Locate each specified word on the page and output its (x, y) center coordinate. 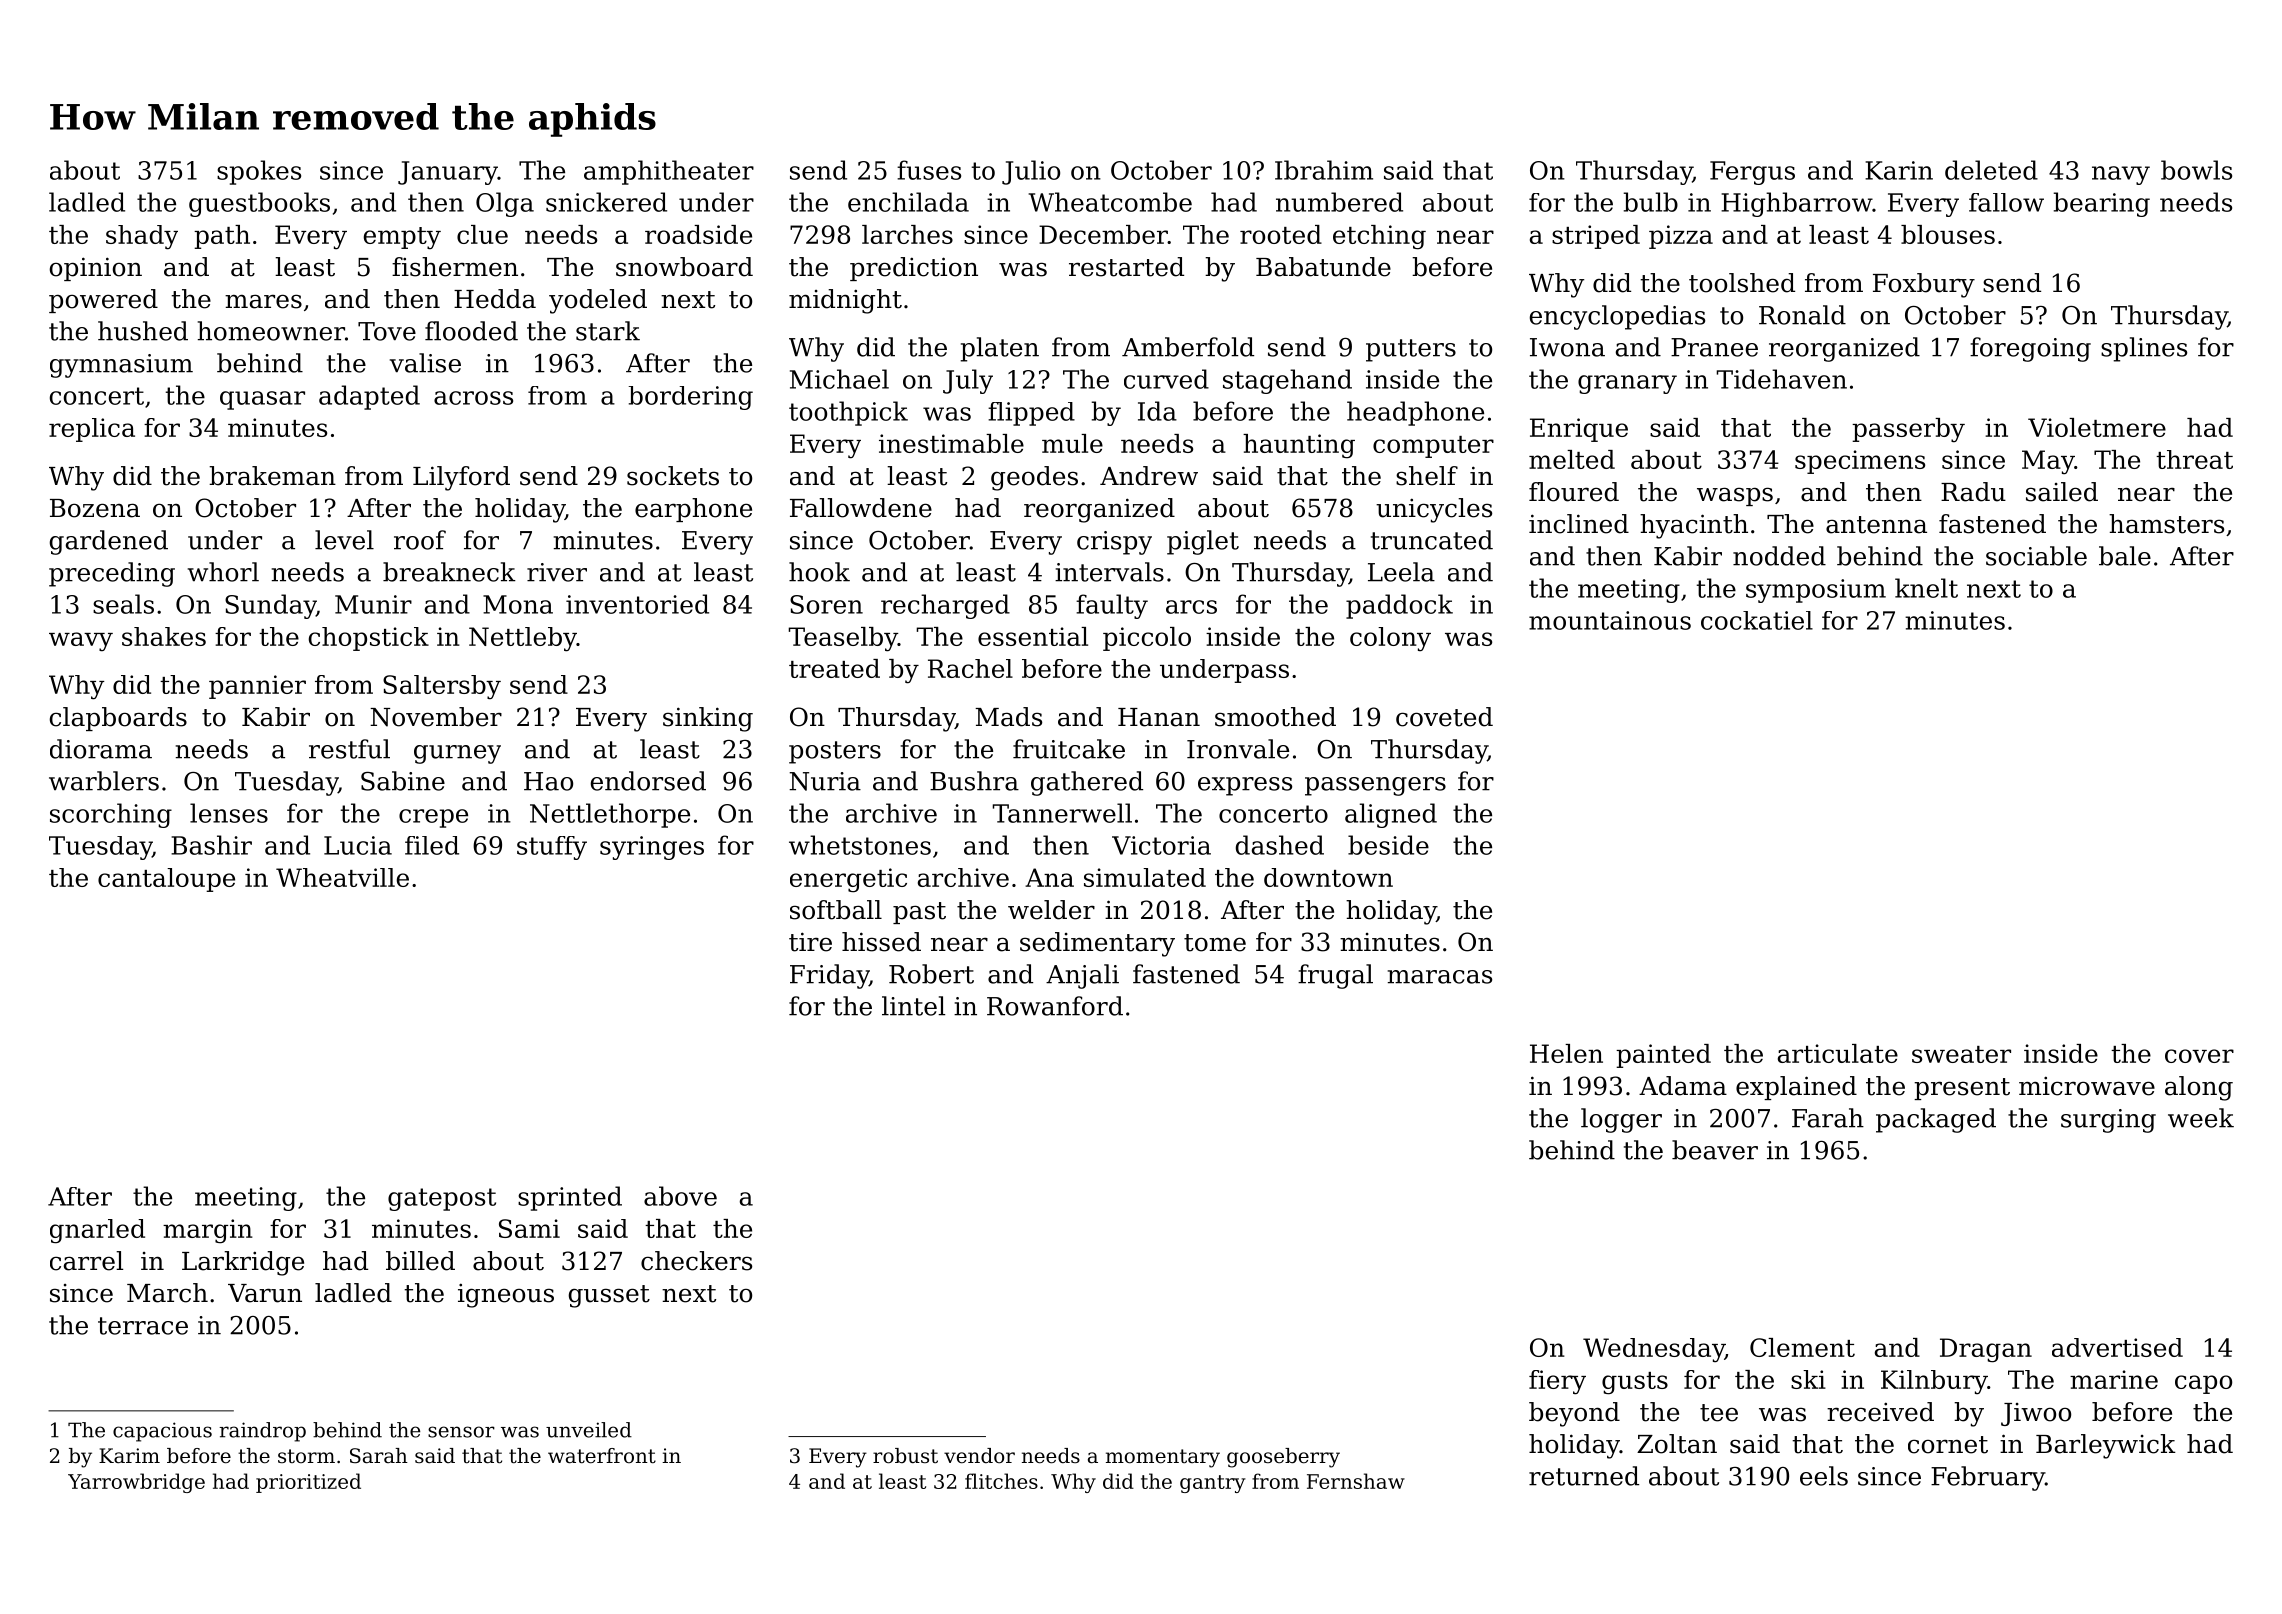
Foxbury (1924, 285)
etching (1379, 237)
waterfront (602, 1456)
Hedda (495, 299)
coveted (1444, 717)
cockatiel (1757, 620)
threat (2194, 459)
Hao (548, 781)
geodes (1034, 478)
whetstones (860, 845)
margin (208, 1231)
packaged (1936, 1120)
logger (1621, 1120)
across (473, 398)
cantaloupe (166, 880)
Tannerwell (1062, 813)
